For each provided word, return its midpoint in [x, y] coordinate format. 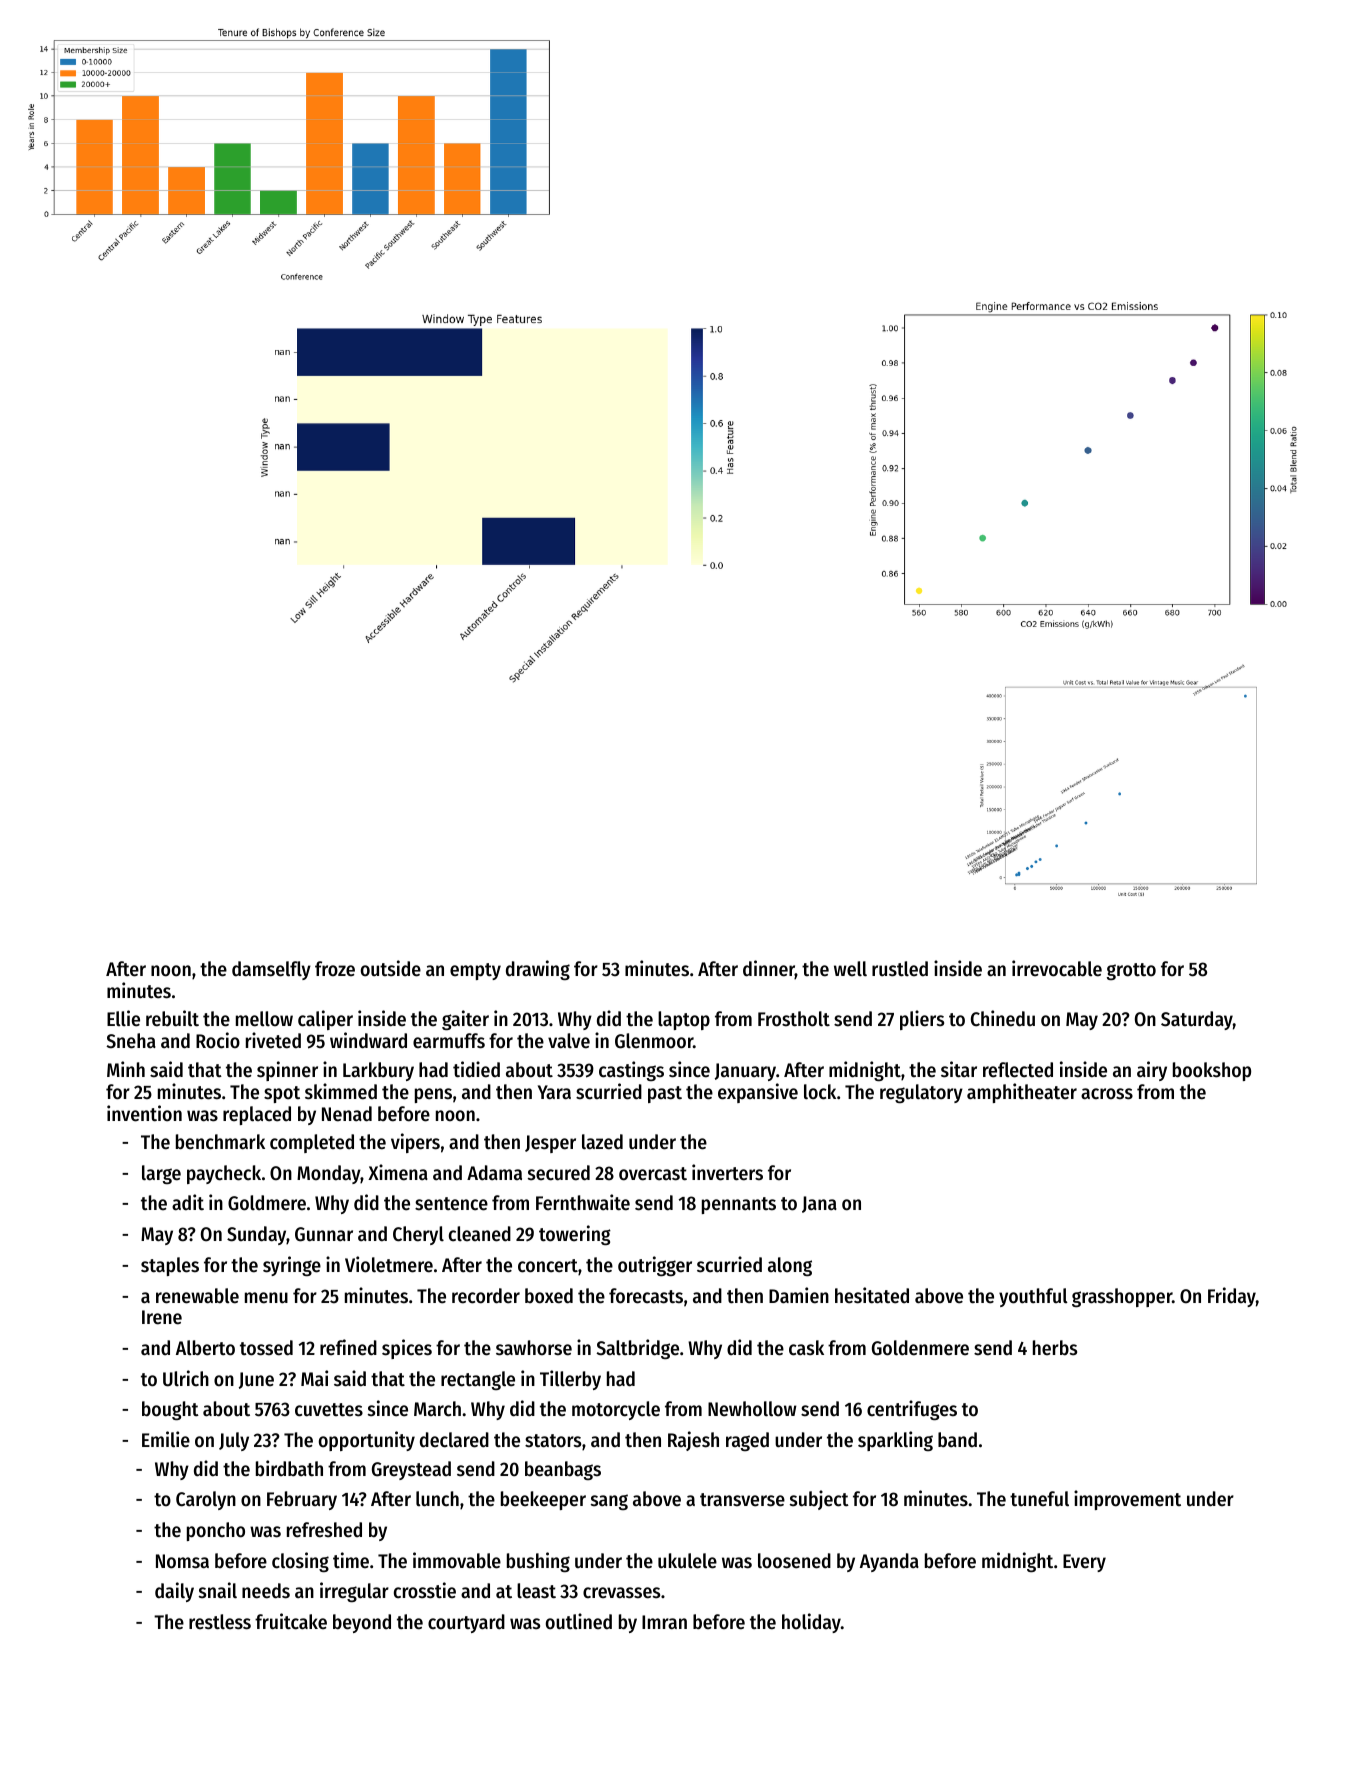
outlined [579, 1621]
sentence [451, 1204]
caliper [325, 1020]
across [1107, 1094]
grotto [1131, 971]
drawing [538, 970]
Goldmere [267, 1203]
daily [174, 1592]
